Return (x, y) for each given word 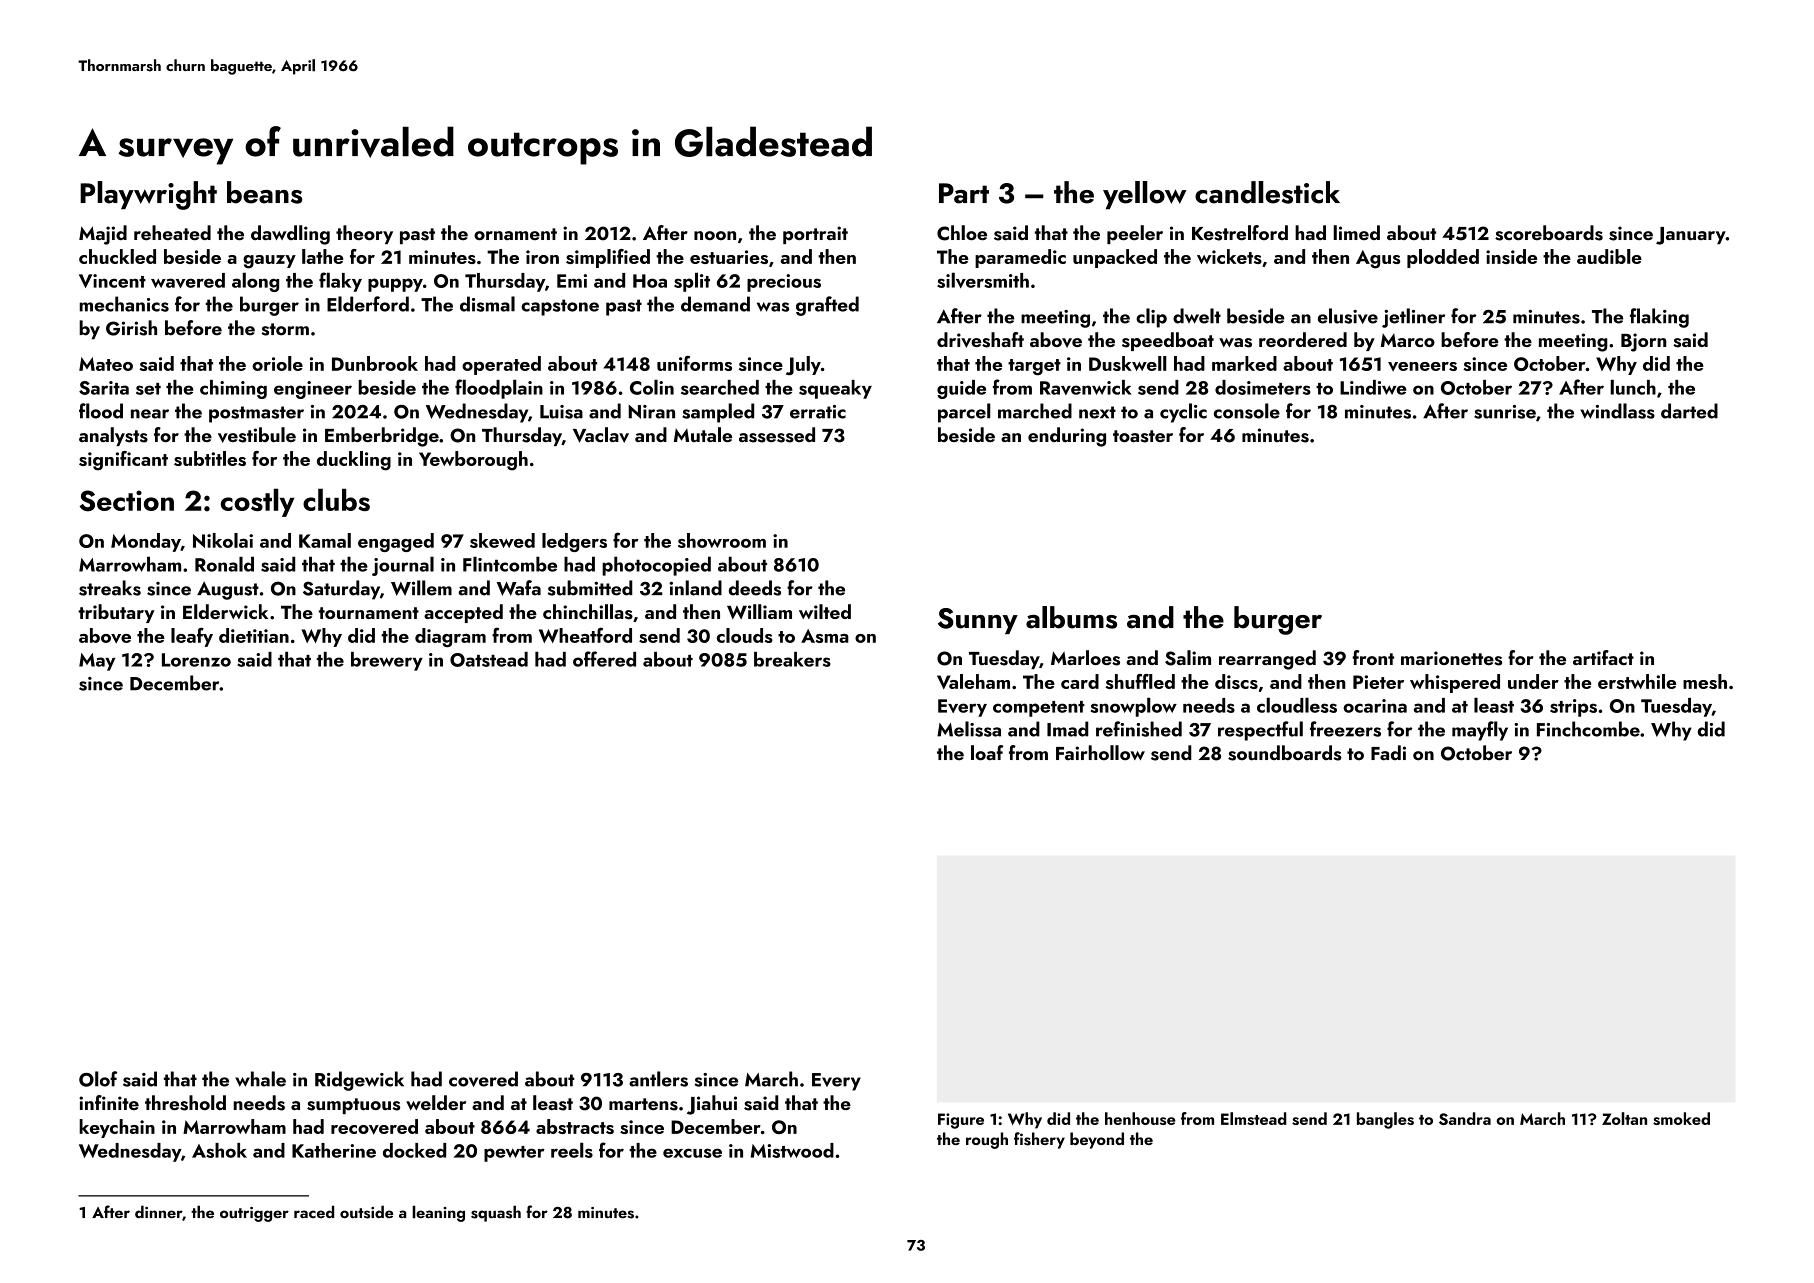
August (228, 590)
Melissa (969, 729)
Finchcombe (1588, 729)
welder (436, 1102)
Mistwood (792, 1150)
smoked (1681, 1118)
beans (264, 192)
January (1691, 236)
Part (964, 193)
